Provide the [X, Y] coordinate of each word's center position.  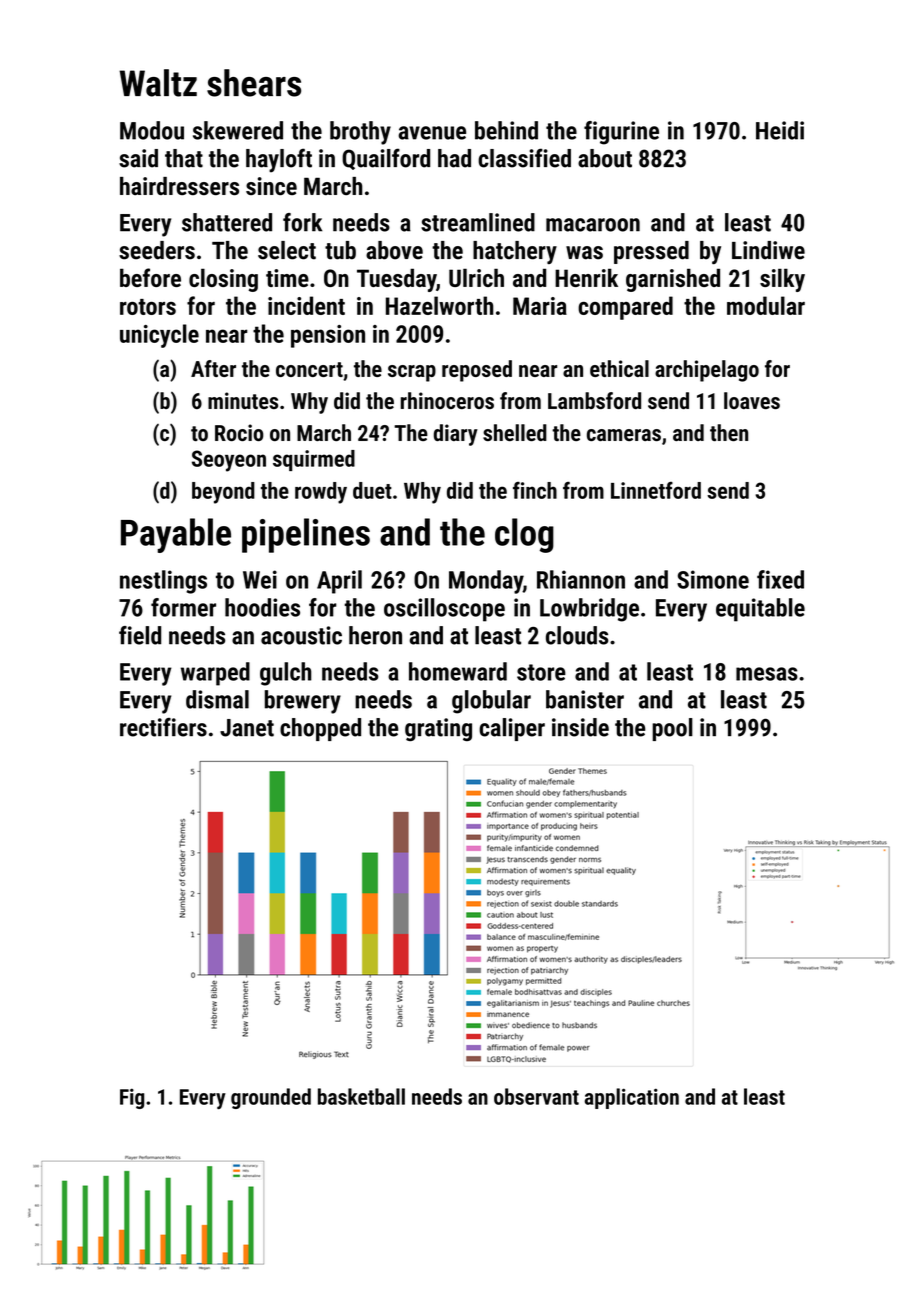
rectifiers [163, 727]
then [729, 432]
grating [438, 729]
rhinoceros [447, 400]
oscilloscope [444, 610]
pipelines [306, 535]
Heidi [780, 130]
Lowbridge [589, 610]
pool [672, 729]
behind [506, 130]
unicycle [159, 336]
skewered [238, 130]
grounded [271, 1098]
